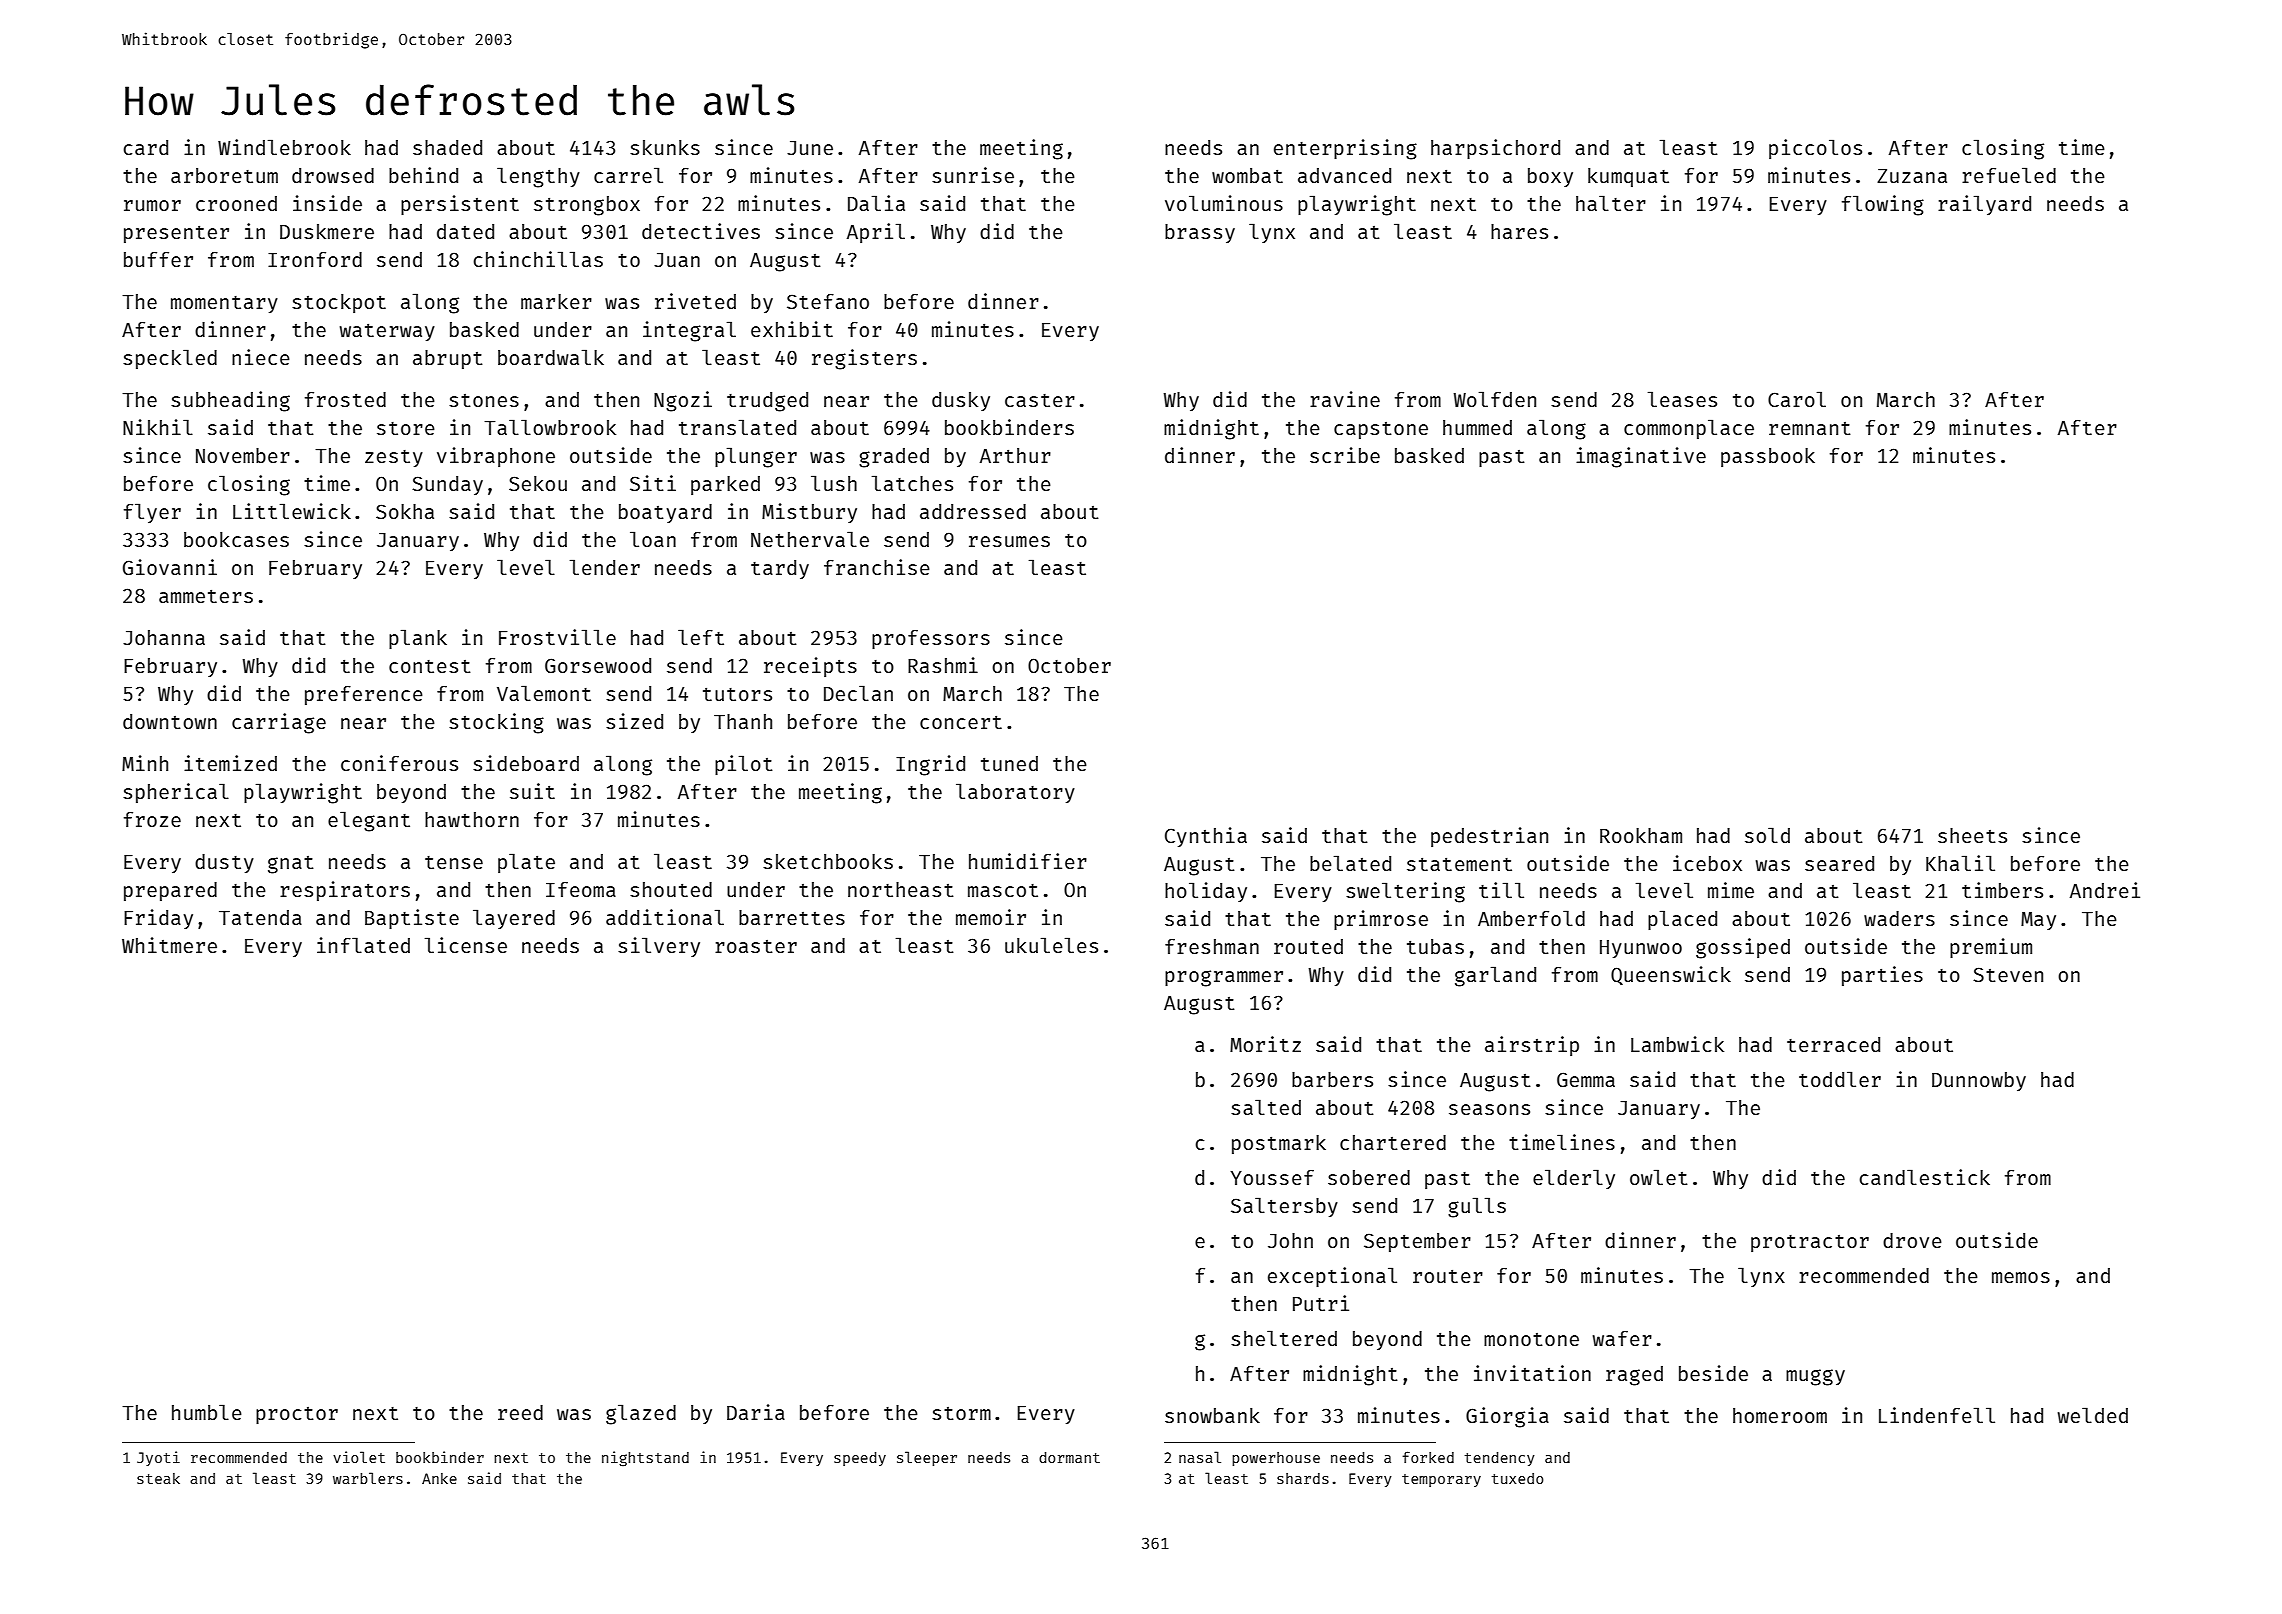 The image size is (2282, 1614). Describe the element at coordinates (368, 1478) in the image. I see `warblers` at that location.
